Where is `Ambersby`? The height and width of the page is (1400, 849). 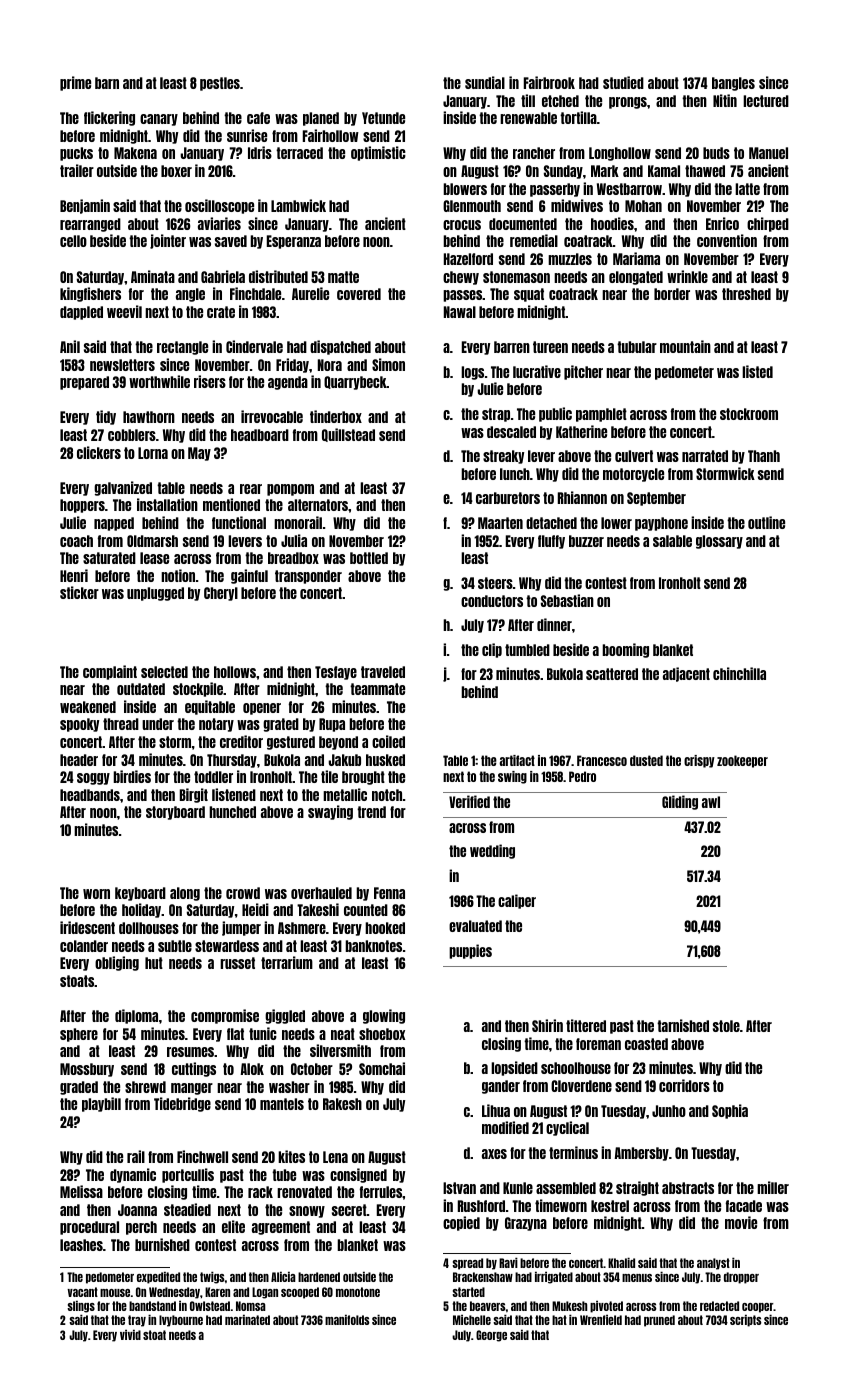
Ambersby is located at coordinates (641, 1154).
